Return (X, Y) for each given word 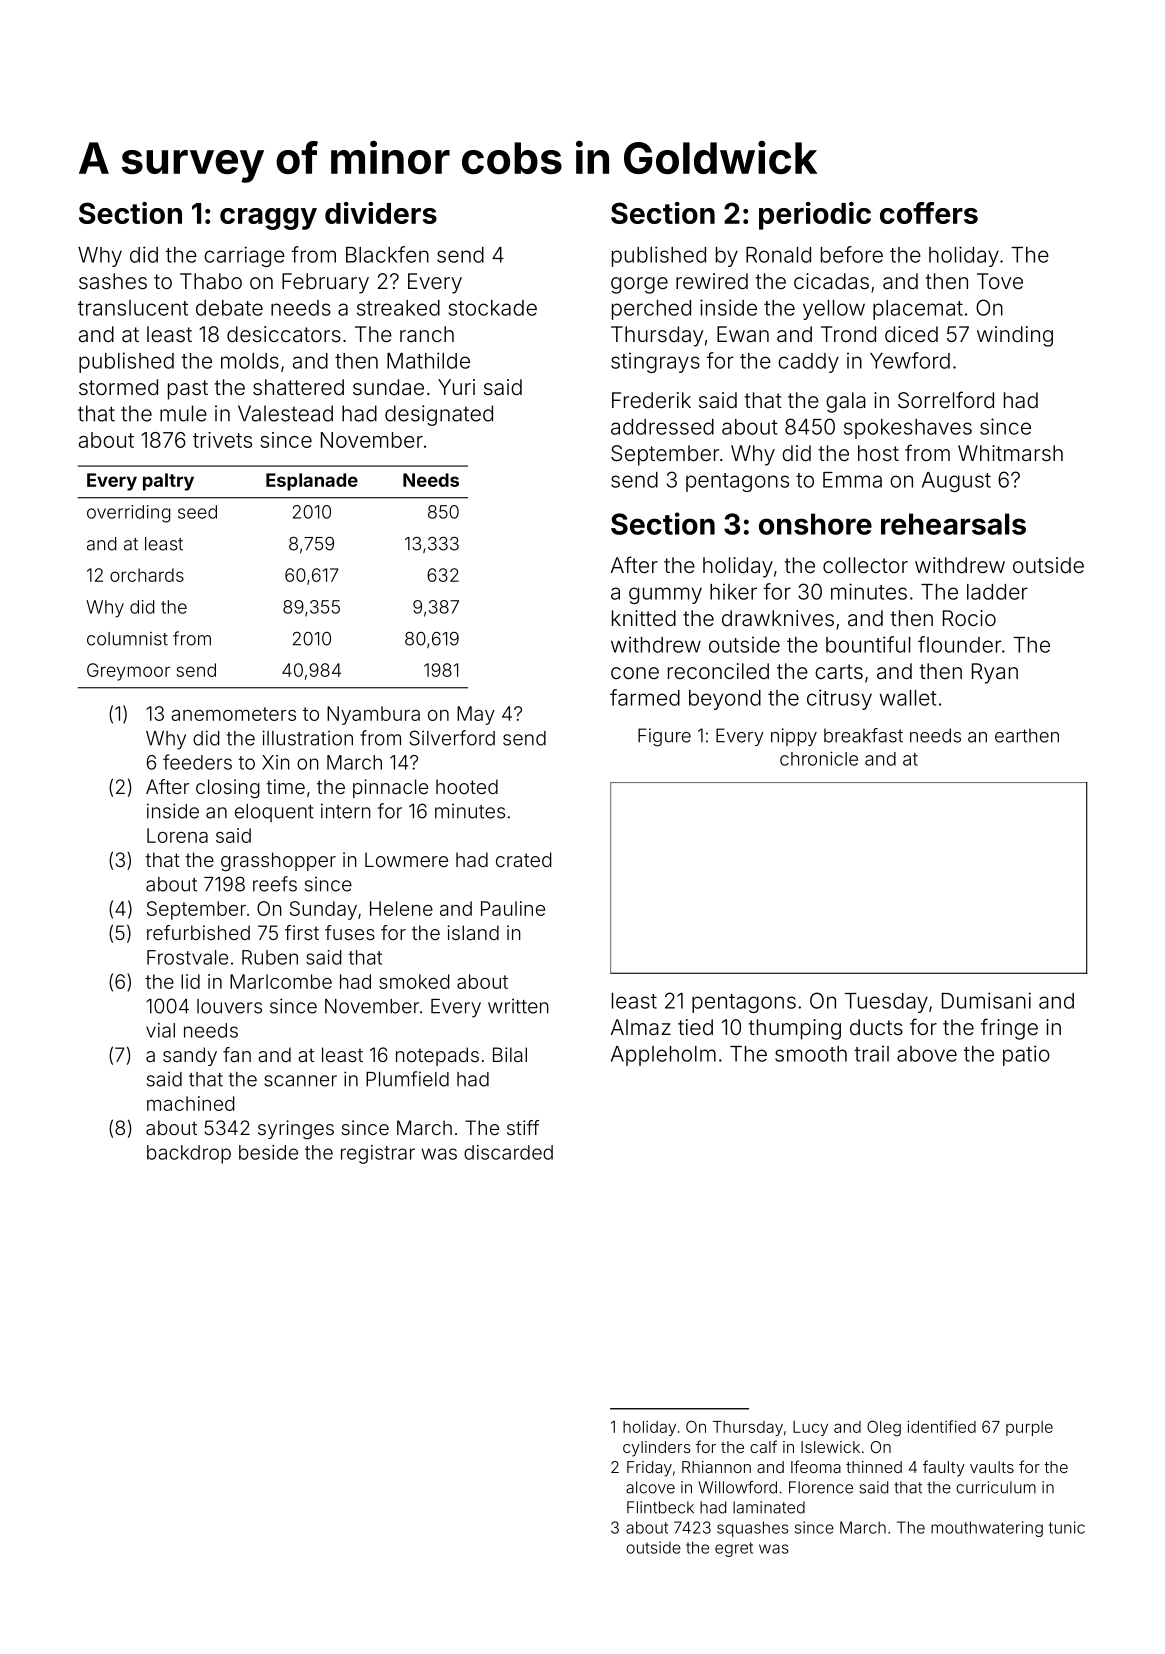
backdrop (189, 1154)
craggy (268, 219)
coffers (929, 213)
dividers (381, 213)
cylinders (657, 1449)
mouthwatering (987, 1529)
